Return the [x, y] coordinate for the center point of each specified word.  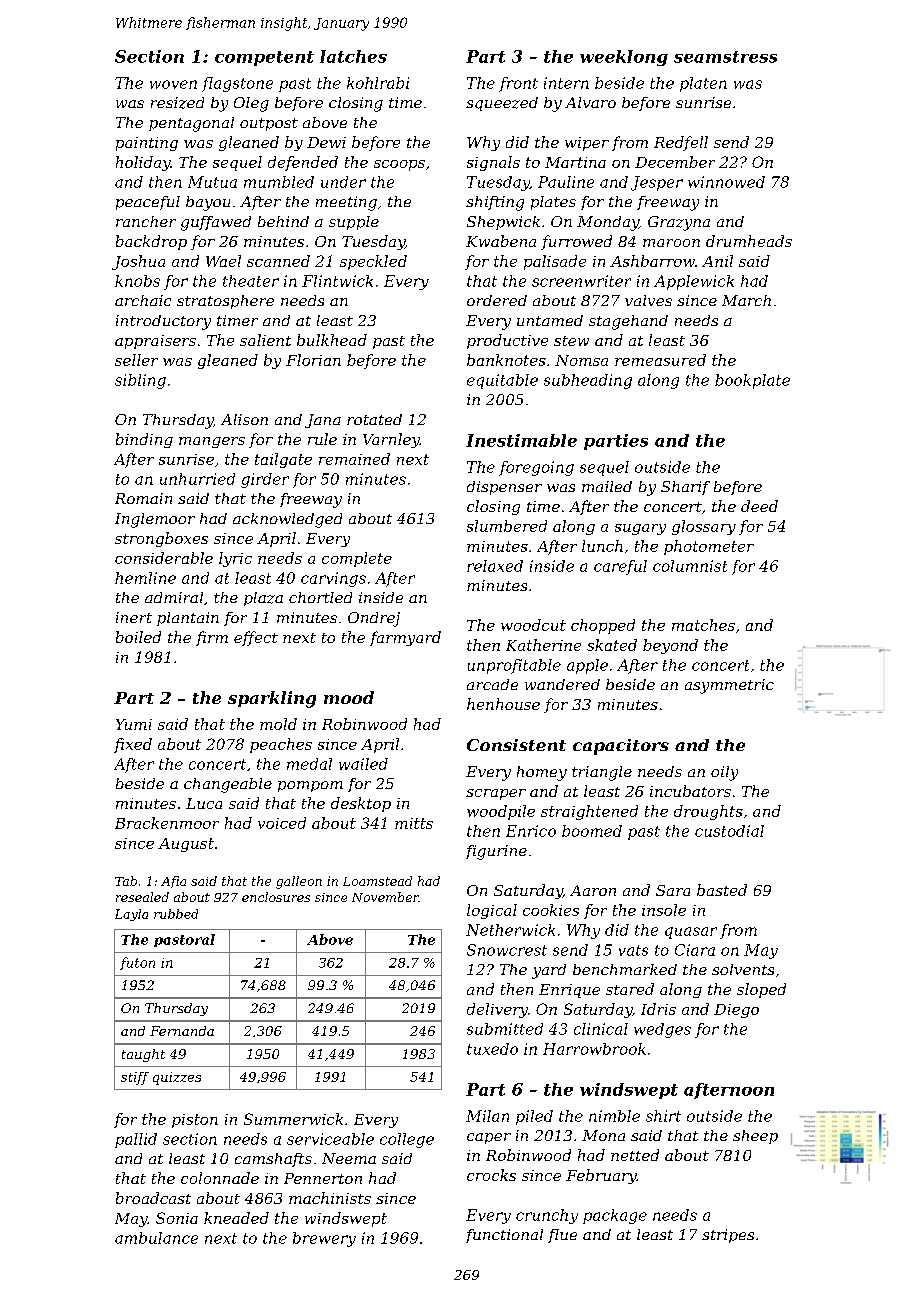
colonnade [220, 1178]
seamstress [725, 57]
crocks [491, 1175]
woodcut [533, 625]
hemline [145, 578]
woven [173, 84]
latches [353, 56]
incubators [690, 791]
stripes [728, 1236]
